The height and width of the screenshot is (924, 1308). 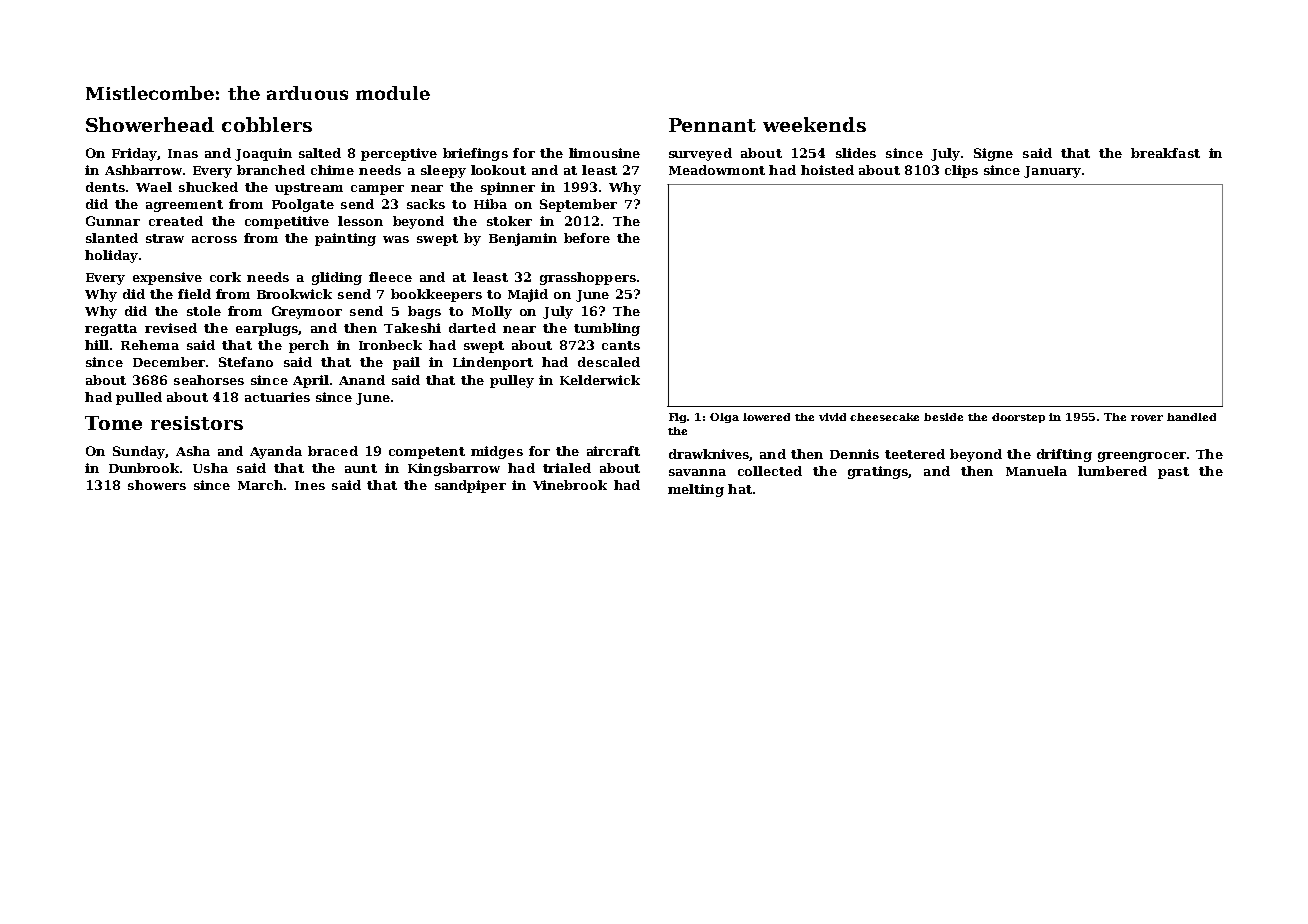 I want to click on before, so click(x=587, y=238).
